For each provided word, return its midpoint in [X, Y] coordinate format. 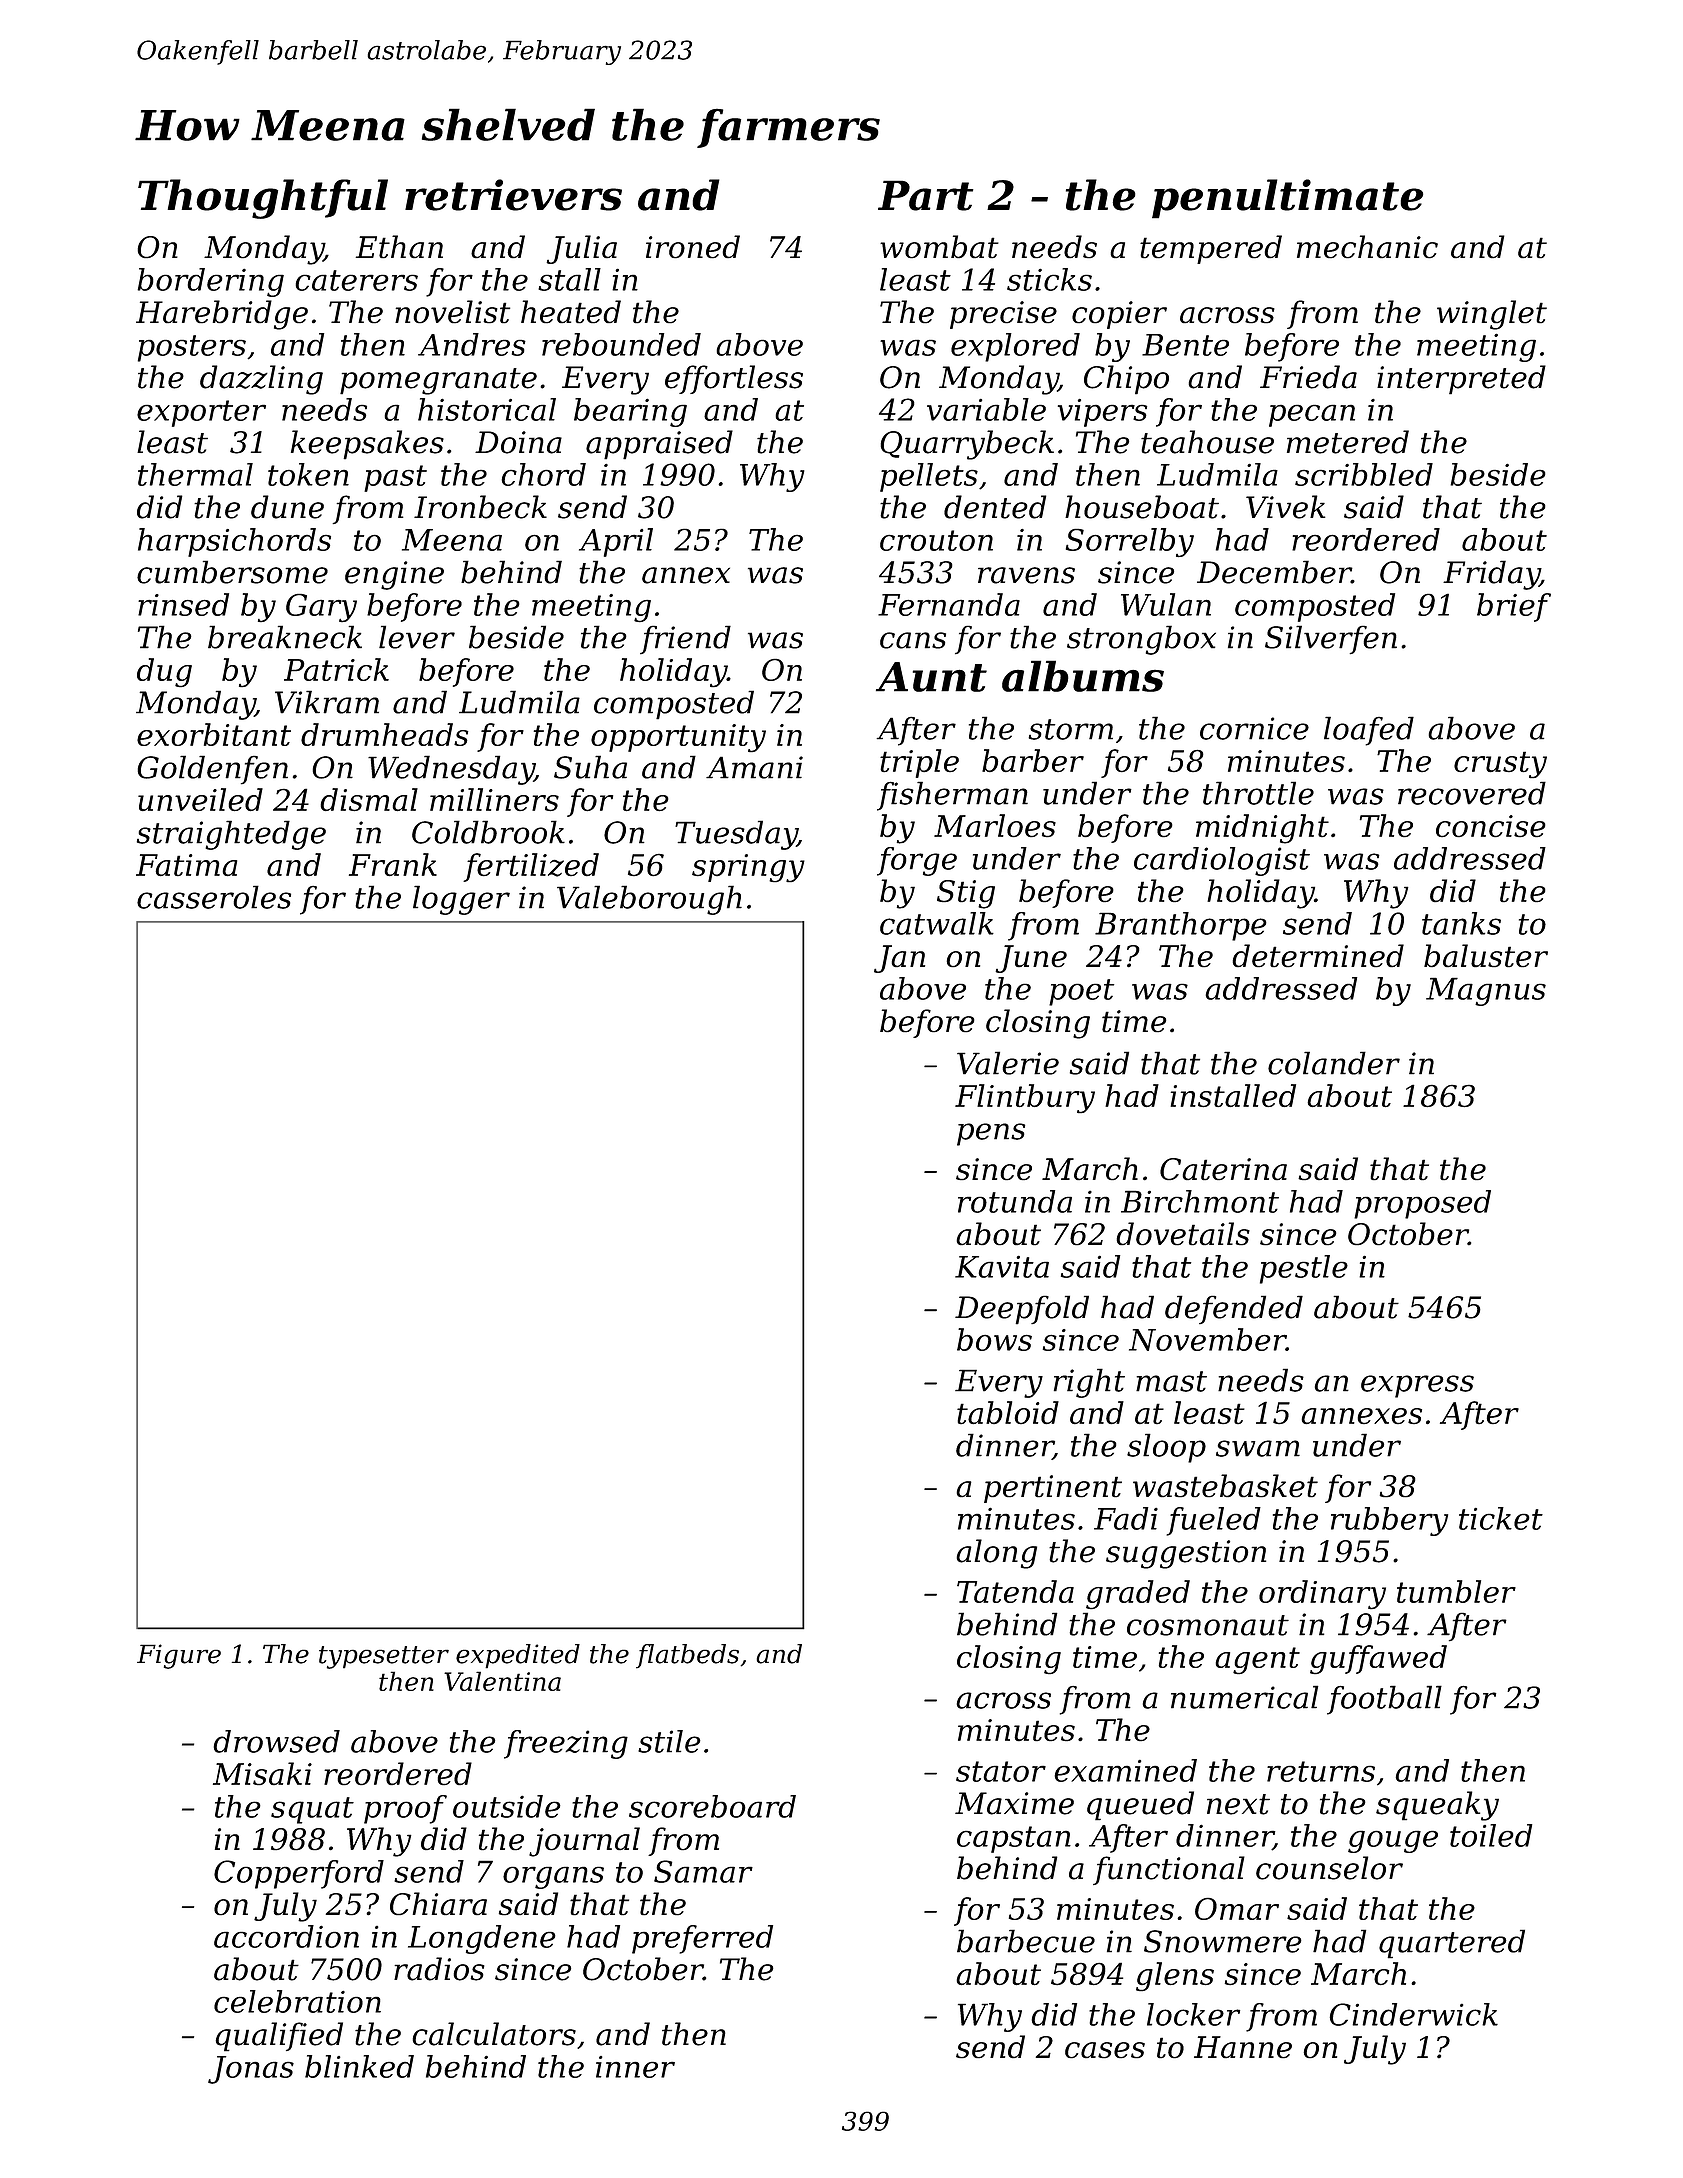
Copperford [299, 1874]
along [996, 1554]
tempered [1211, 249]
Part [926, 195]
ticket [1501, 1518]
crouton [936, 540]
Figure [179, 1656]
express [1417, 1386]
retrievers [513, 195]
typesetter [384, 1657]
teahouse [1207, 442]
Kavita [1002, 1266]
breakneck [285, 637]
